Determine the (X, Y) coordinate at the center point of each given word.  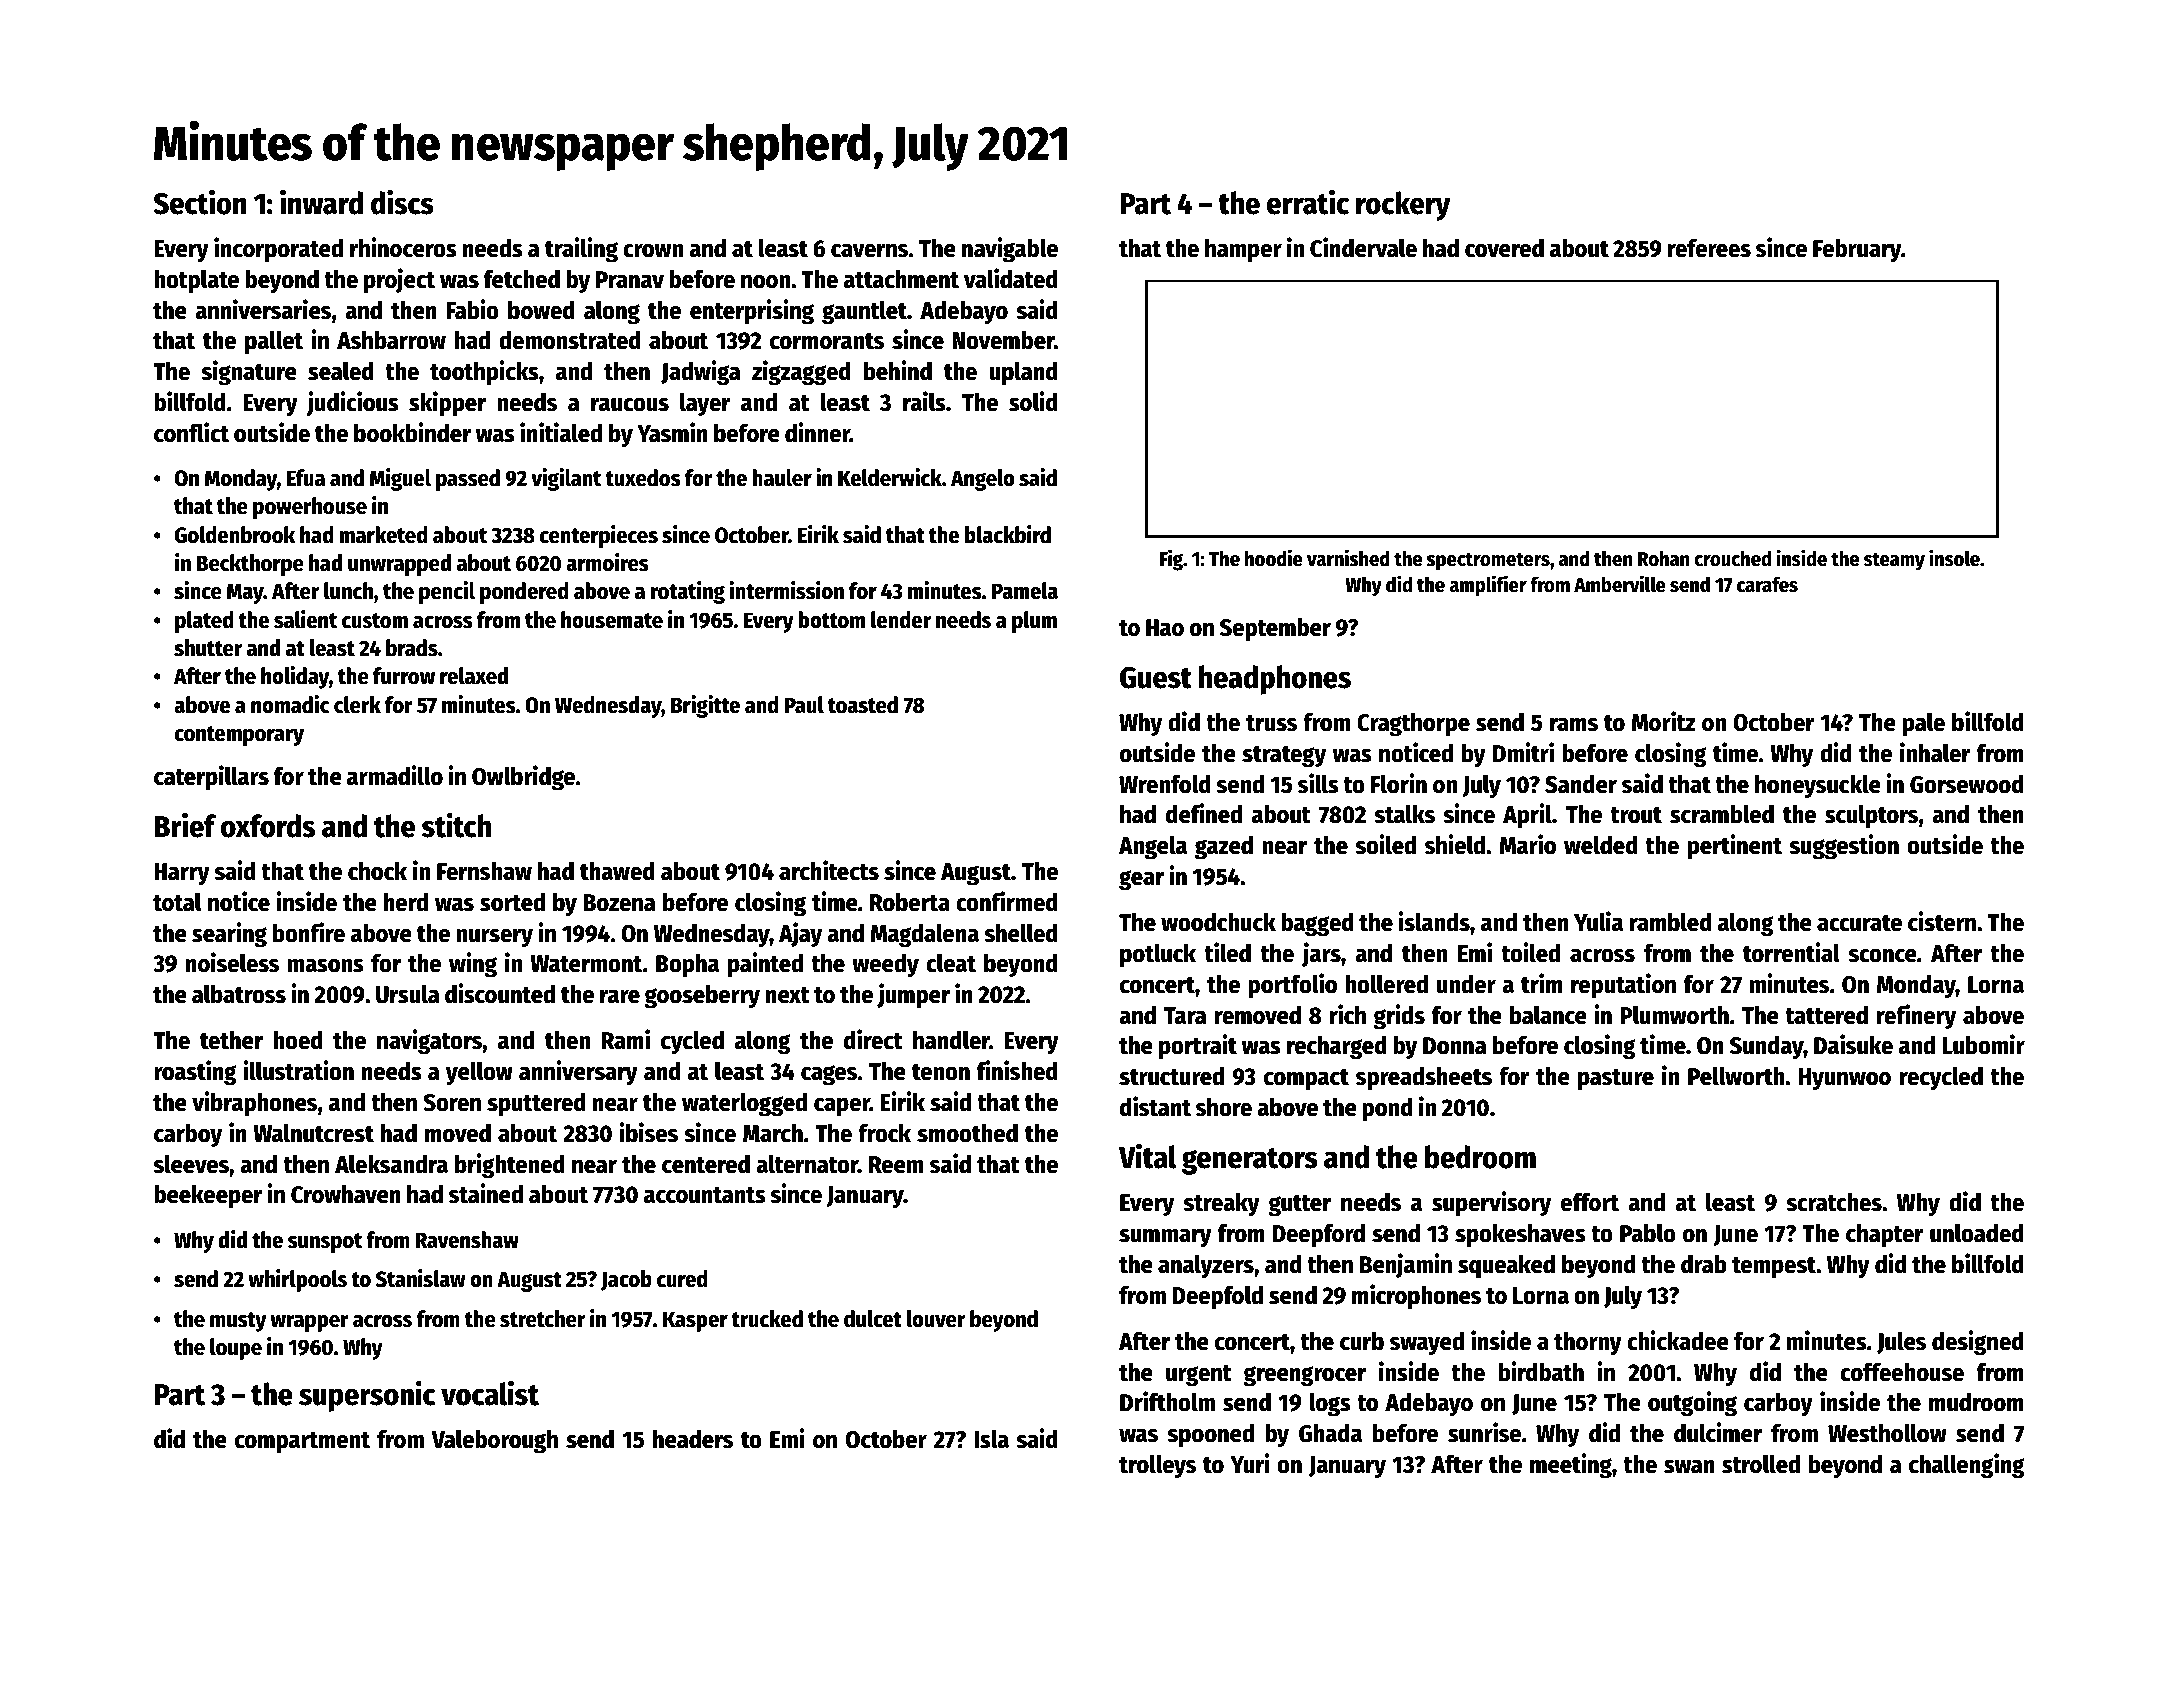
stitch (456, 825)
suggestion (1844, 847)
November (1003, 340)
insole (1954, 558)
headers (693, 1439)
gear (1141, 880)
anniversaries (263, 309)
